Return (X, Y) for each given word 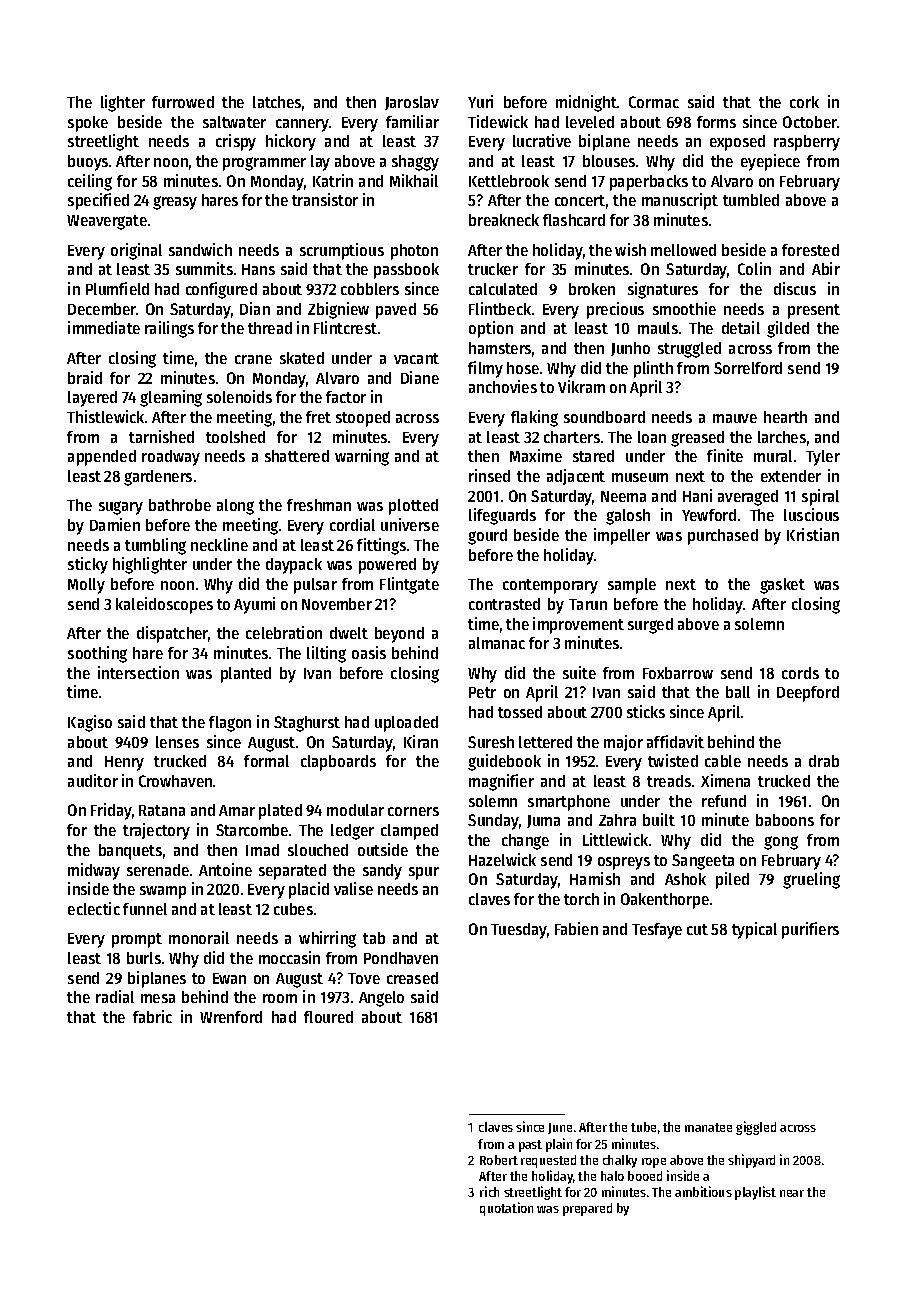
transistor (325, 199)
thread (270, 328)
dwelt (349, 633)
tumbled (751, 200)
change (525, 842)
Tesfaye (657, 931)
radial (115, 996)
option (491, 329)
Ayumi (254, 605)
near (792, 1193)
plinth (653, 369)
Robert (499, 1160)
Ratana (162, 810)
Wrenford (231, 1017)
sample (632, 586)
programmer (264, 164)
